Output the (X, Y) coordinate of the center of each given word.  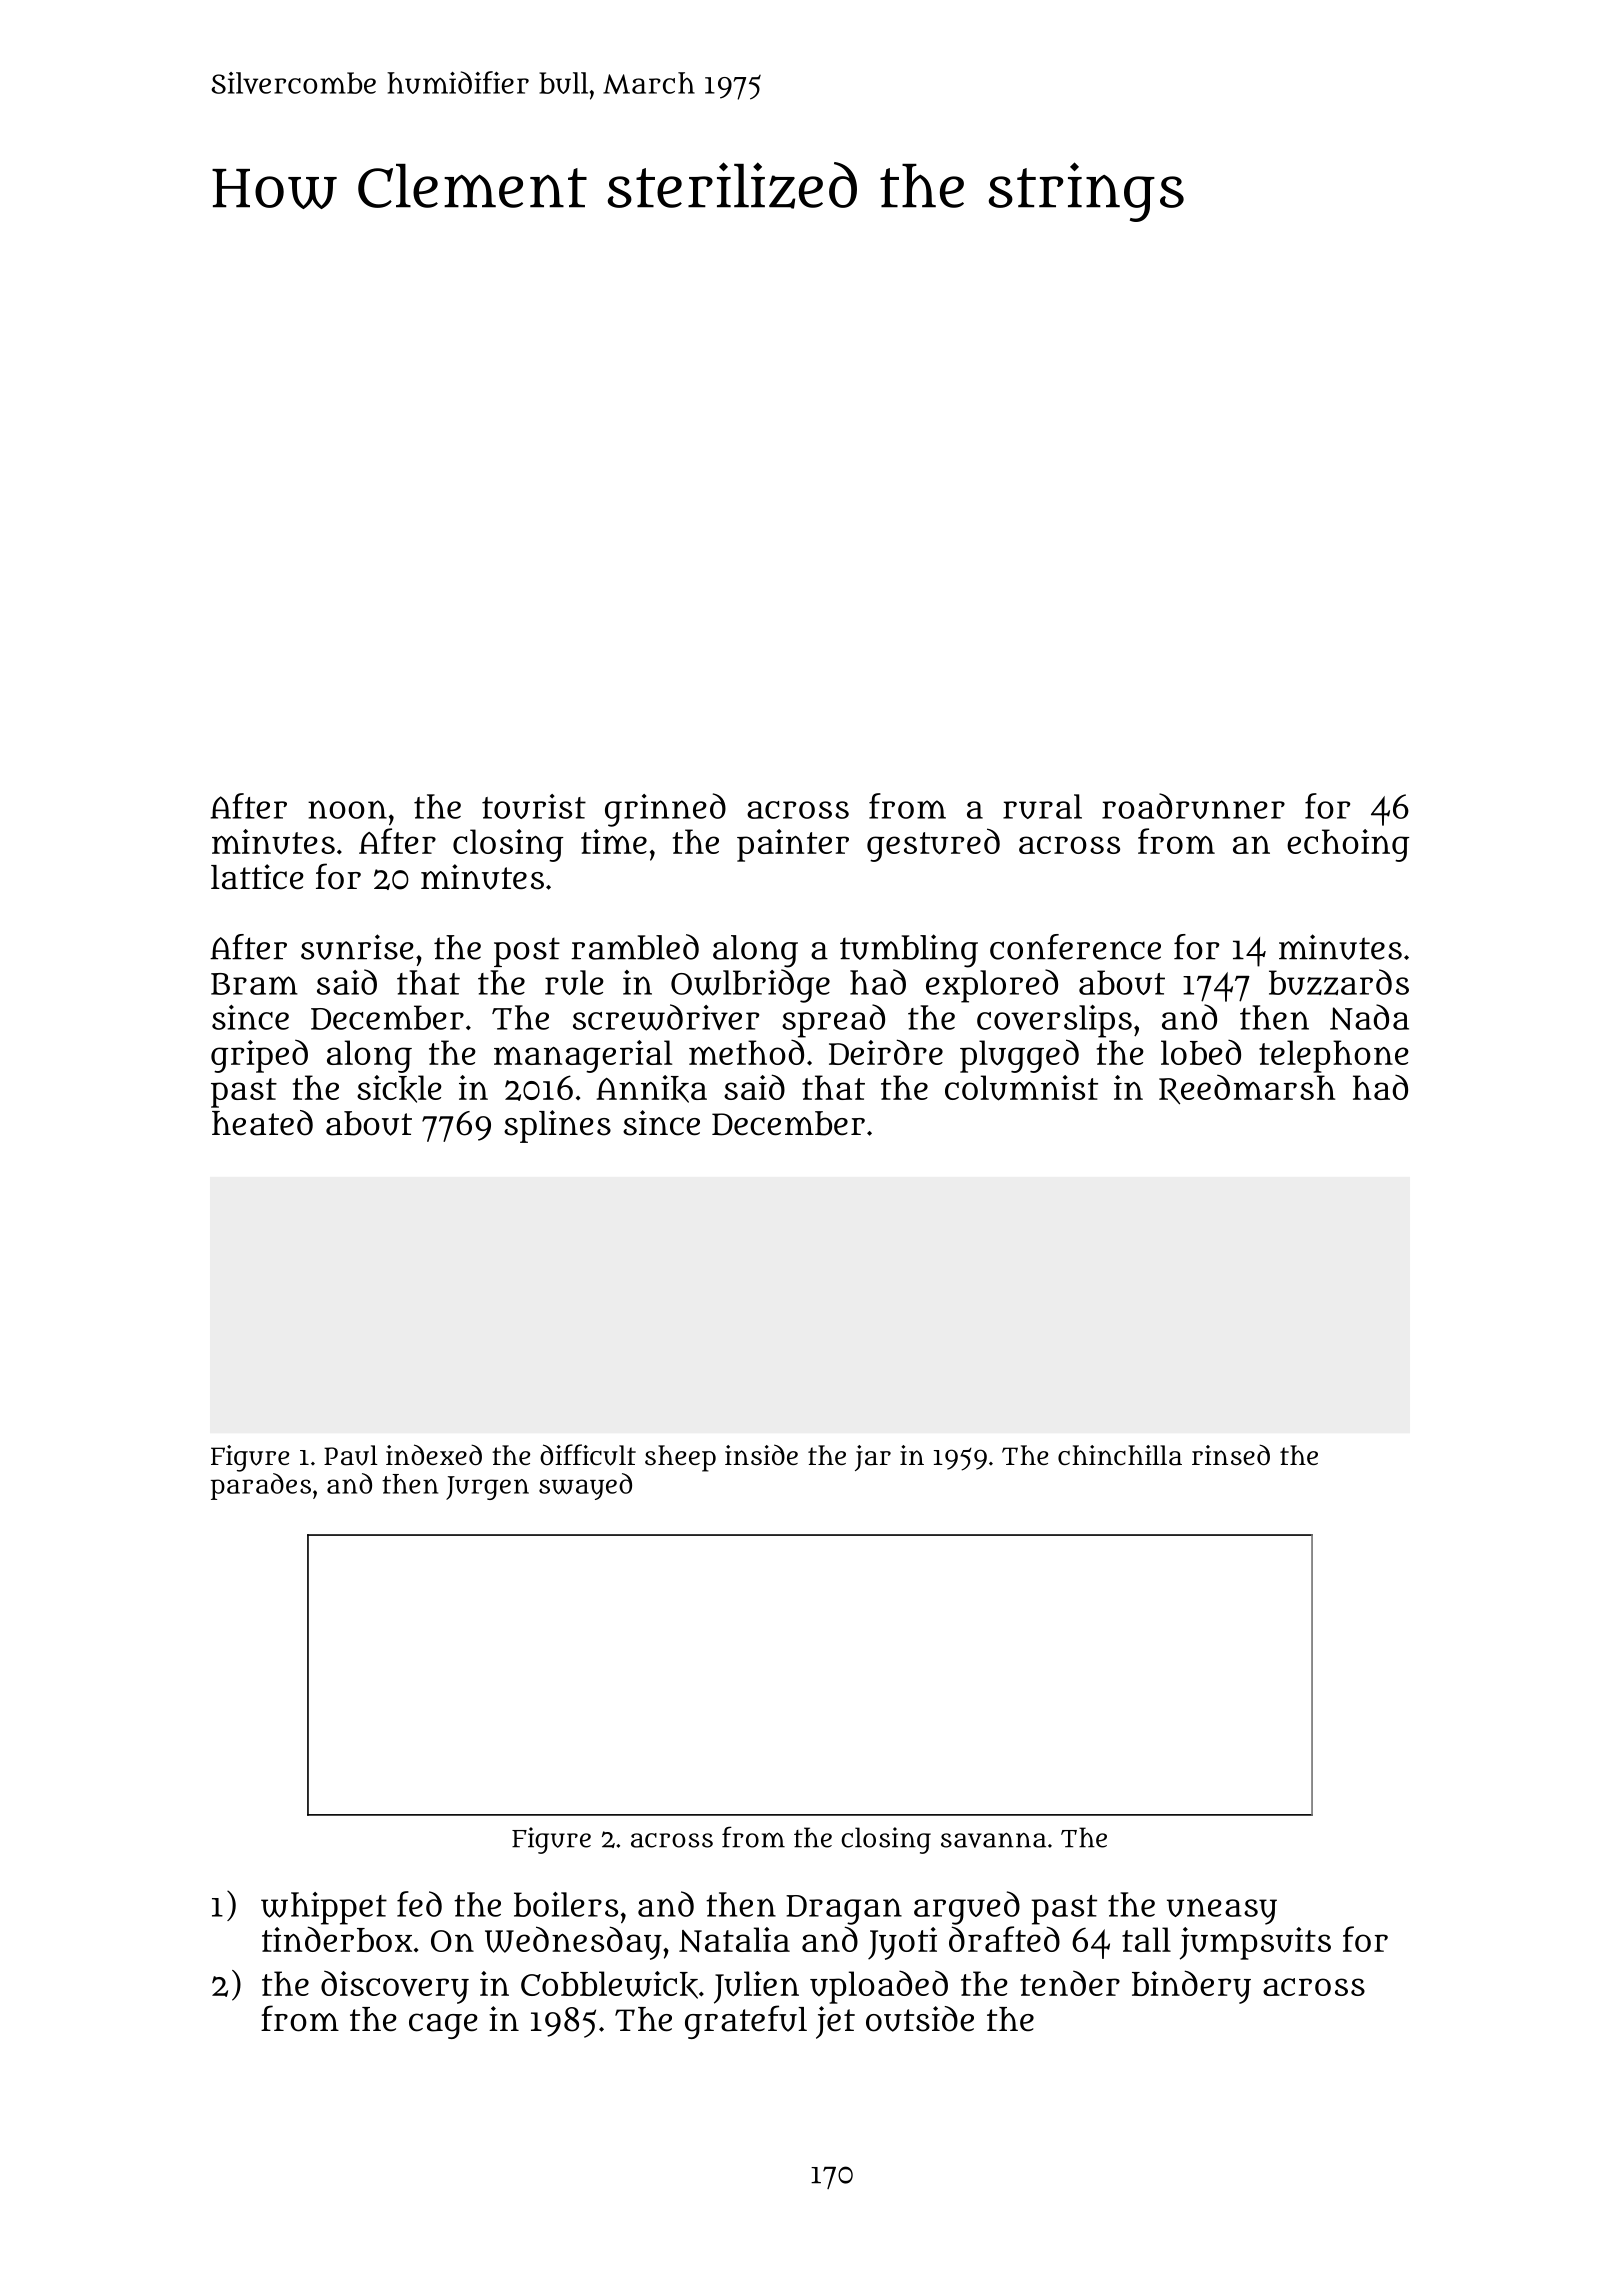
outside (920, 2019)
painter (793, 845)
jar (873, 1458)
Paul (351, 1455)
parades (261, 1486)
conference (1075, 947)
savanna (993, 1840)
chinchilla (1120, 1455)
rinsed (1231, 1454)
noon (347, 809)
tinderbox (337, 1939)
